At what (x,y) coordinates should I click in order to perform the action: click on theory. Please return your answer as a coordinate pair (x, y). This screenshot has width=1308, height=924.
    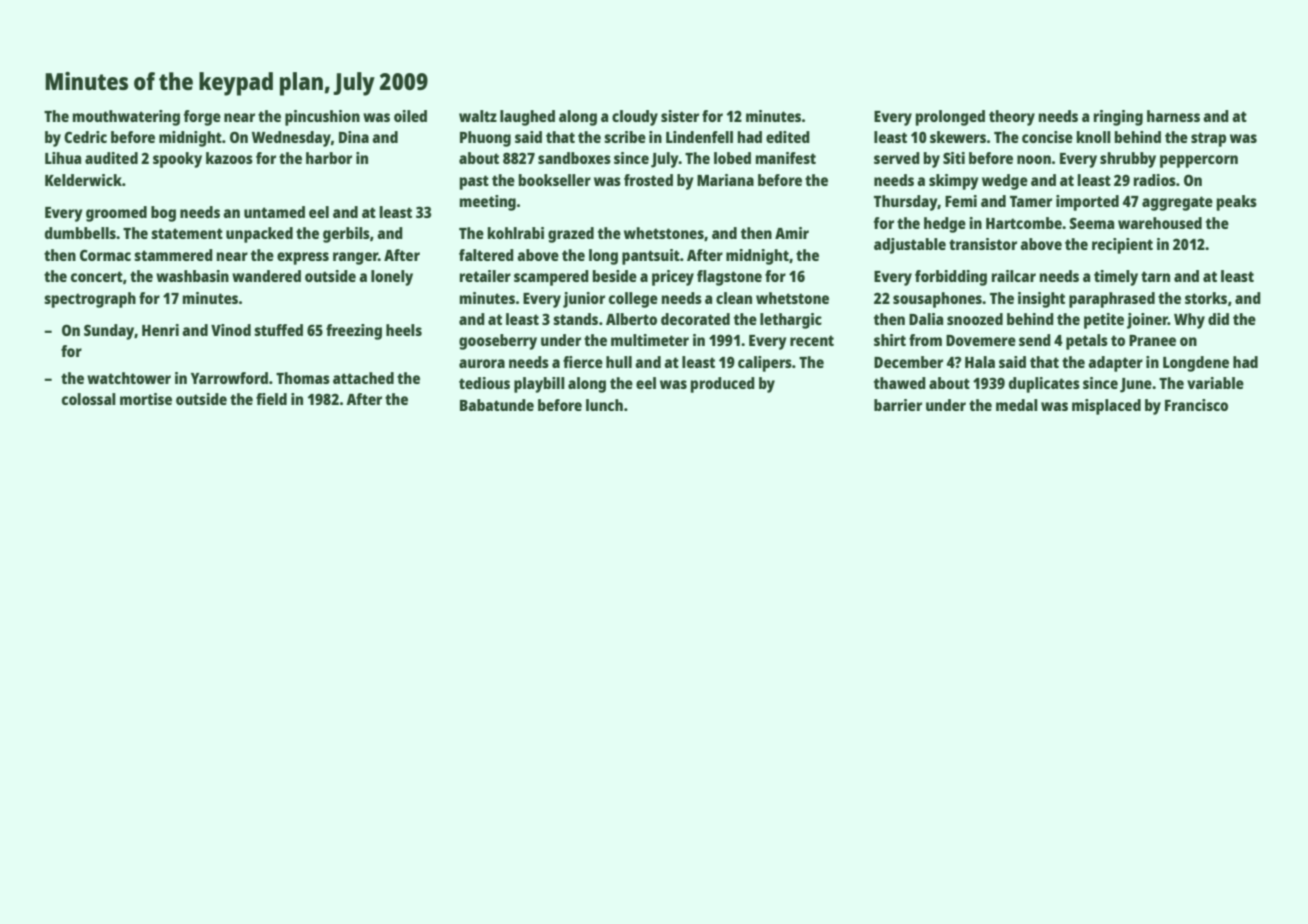
    Looking at the image, I should click on (1012, 118).
